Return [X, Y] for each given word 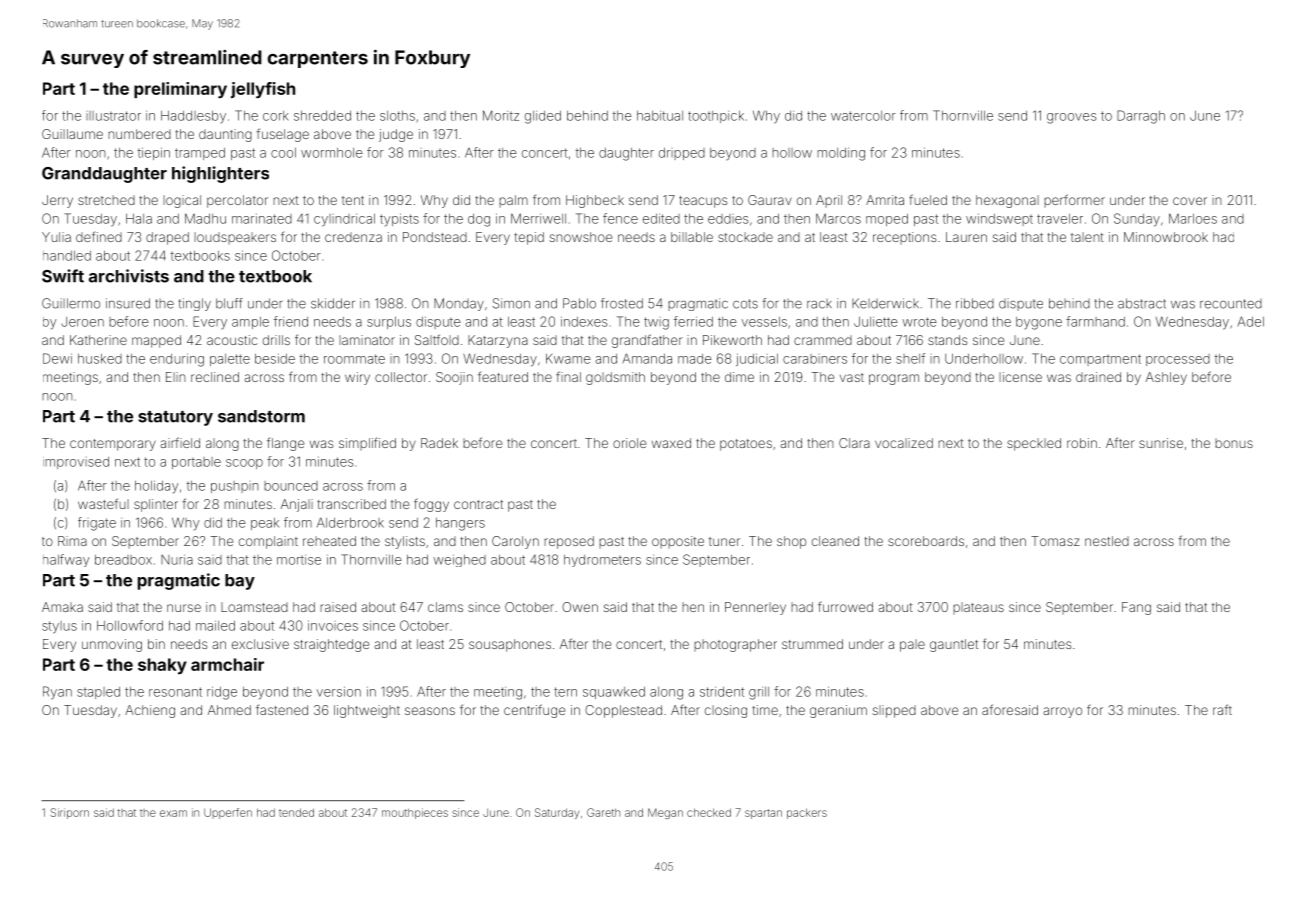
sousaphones [510, 645]
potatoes [746, 445]
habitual [660, 116]
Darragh [1141, 117]
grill [759, 693]
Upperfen [228, 813]
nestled [1107, 541]
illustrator [113, 116]
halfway [66, 560]
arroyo [1063, 712]
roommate [354, 359]
